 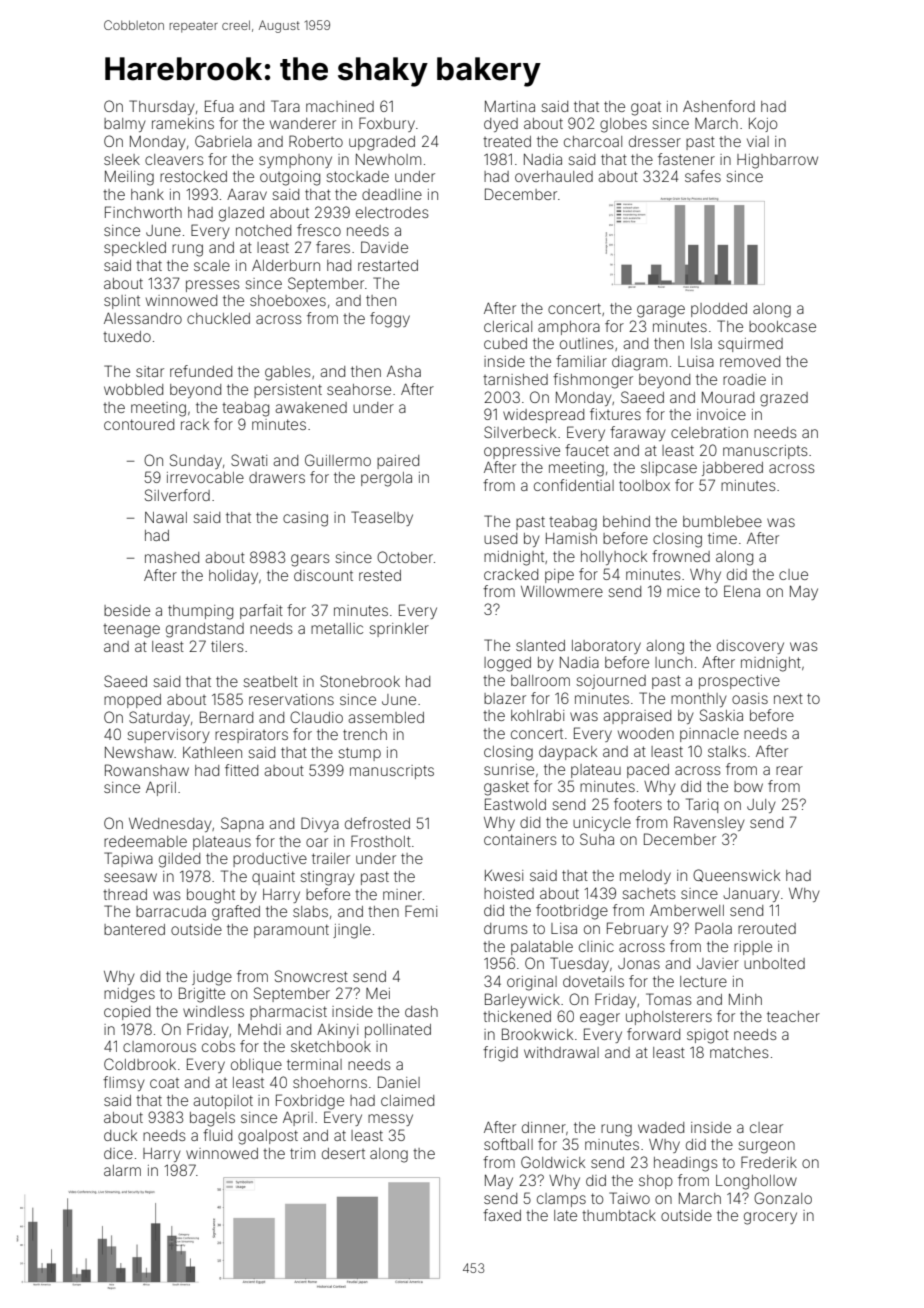 I want to click on Tomas, so click(x=669, y=999).
